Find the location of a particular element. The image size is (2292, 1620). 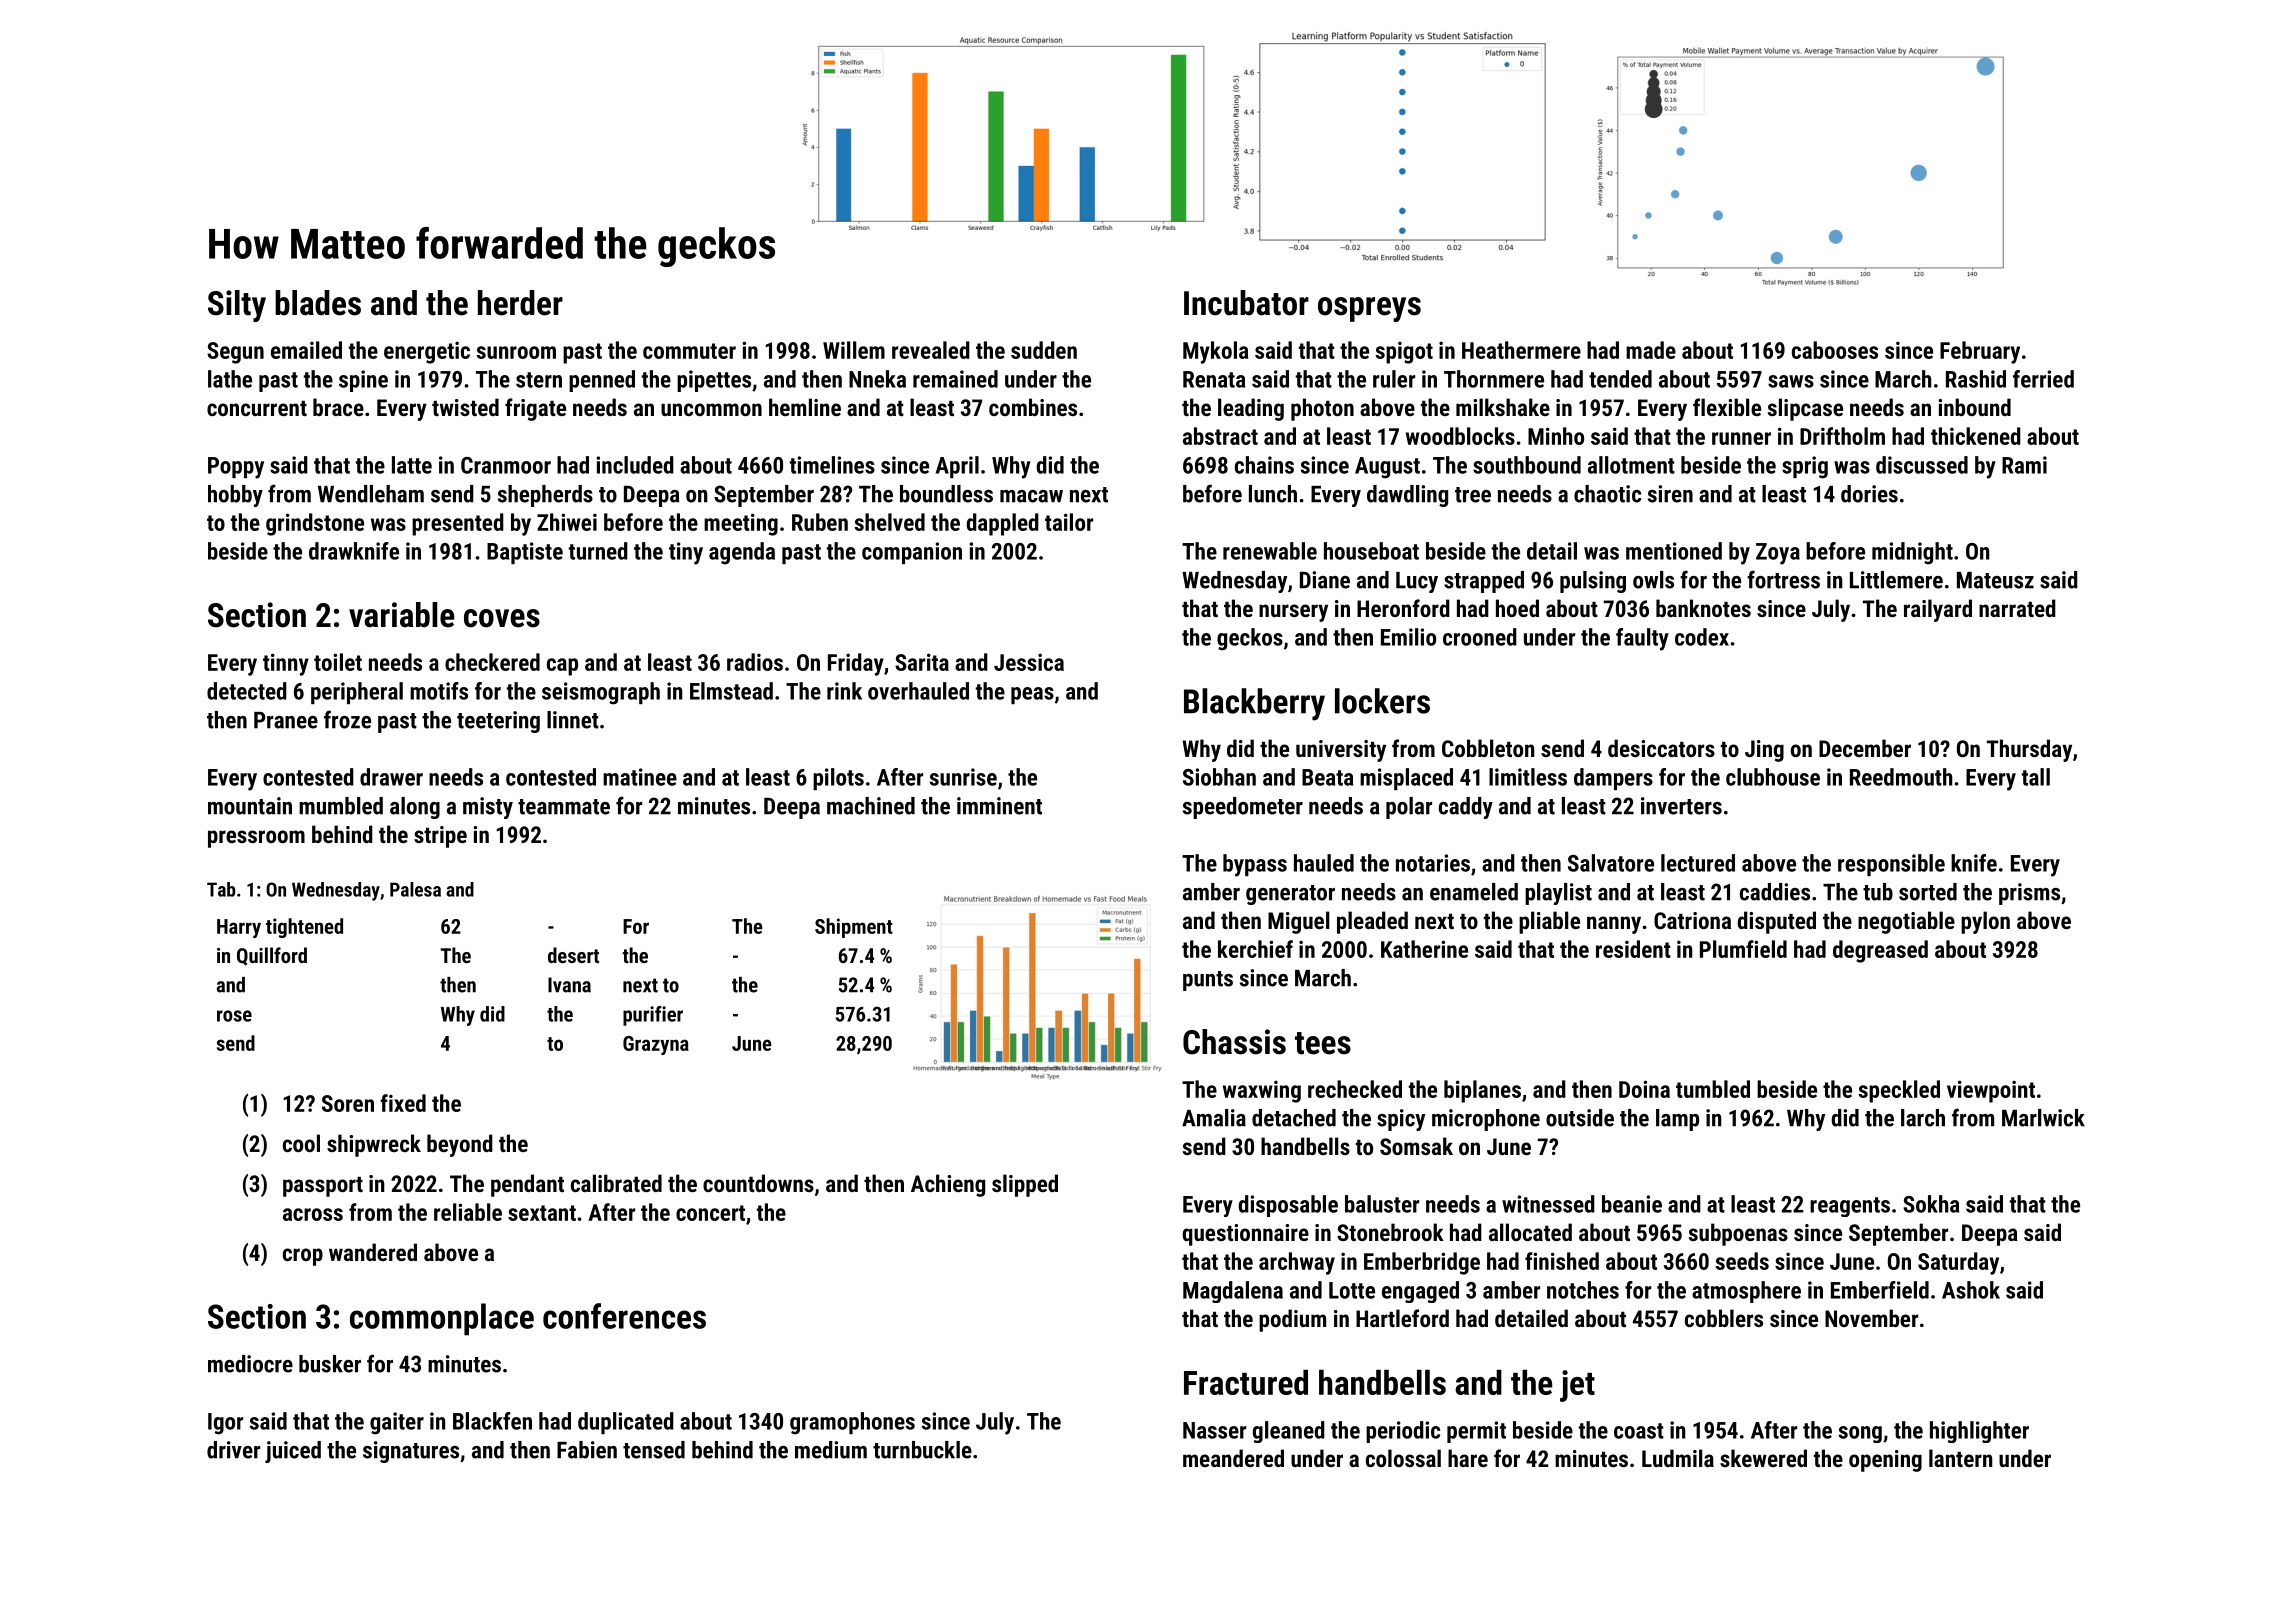

Mateusz is located at coordinates (1995, 580).
